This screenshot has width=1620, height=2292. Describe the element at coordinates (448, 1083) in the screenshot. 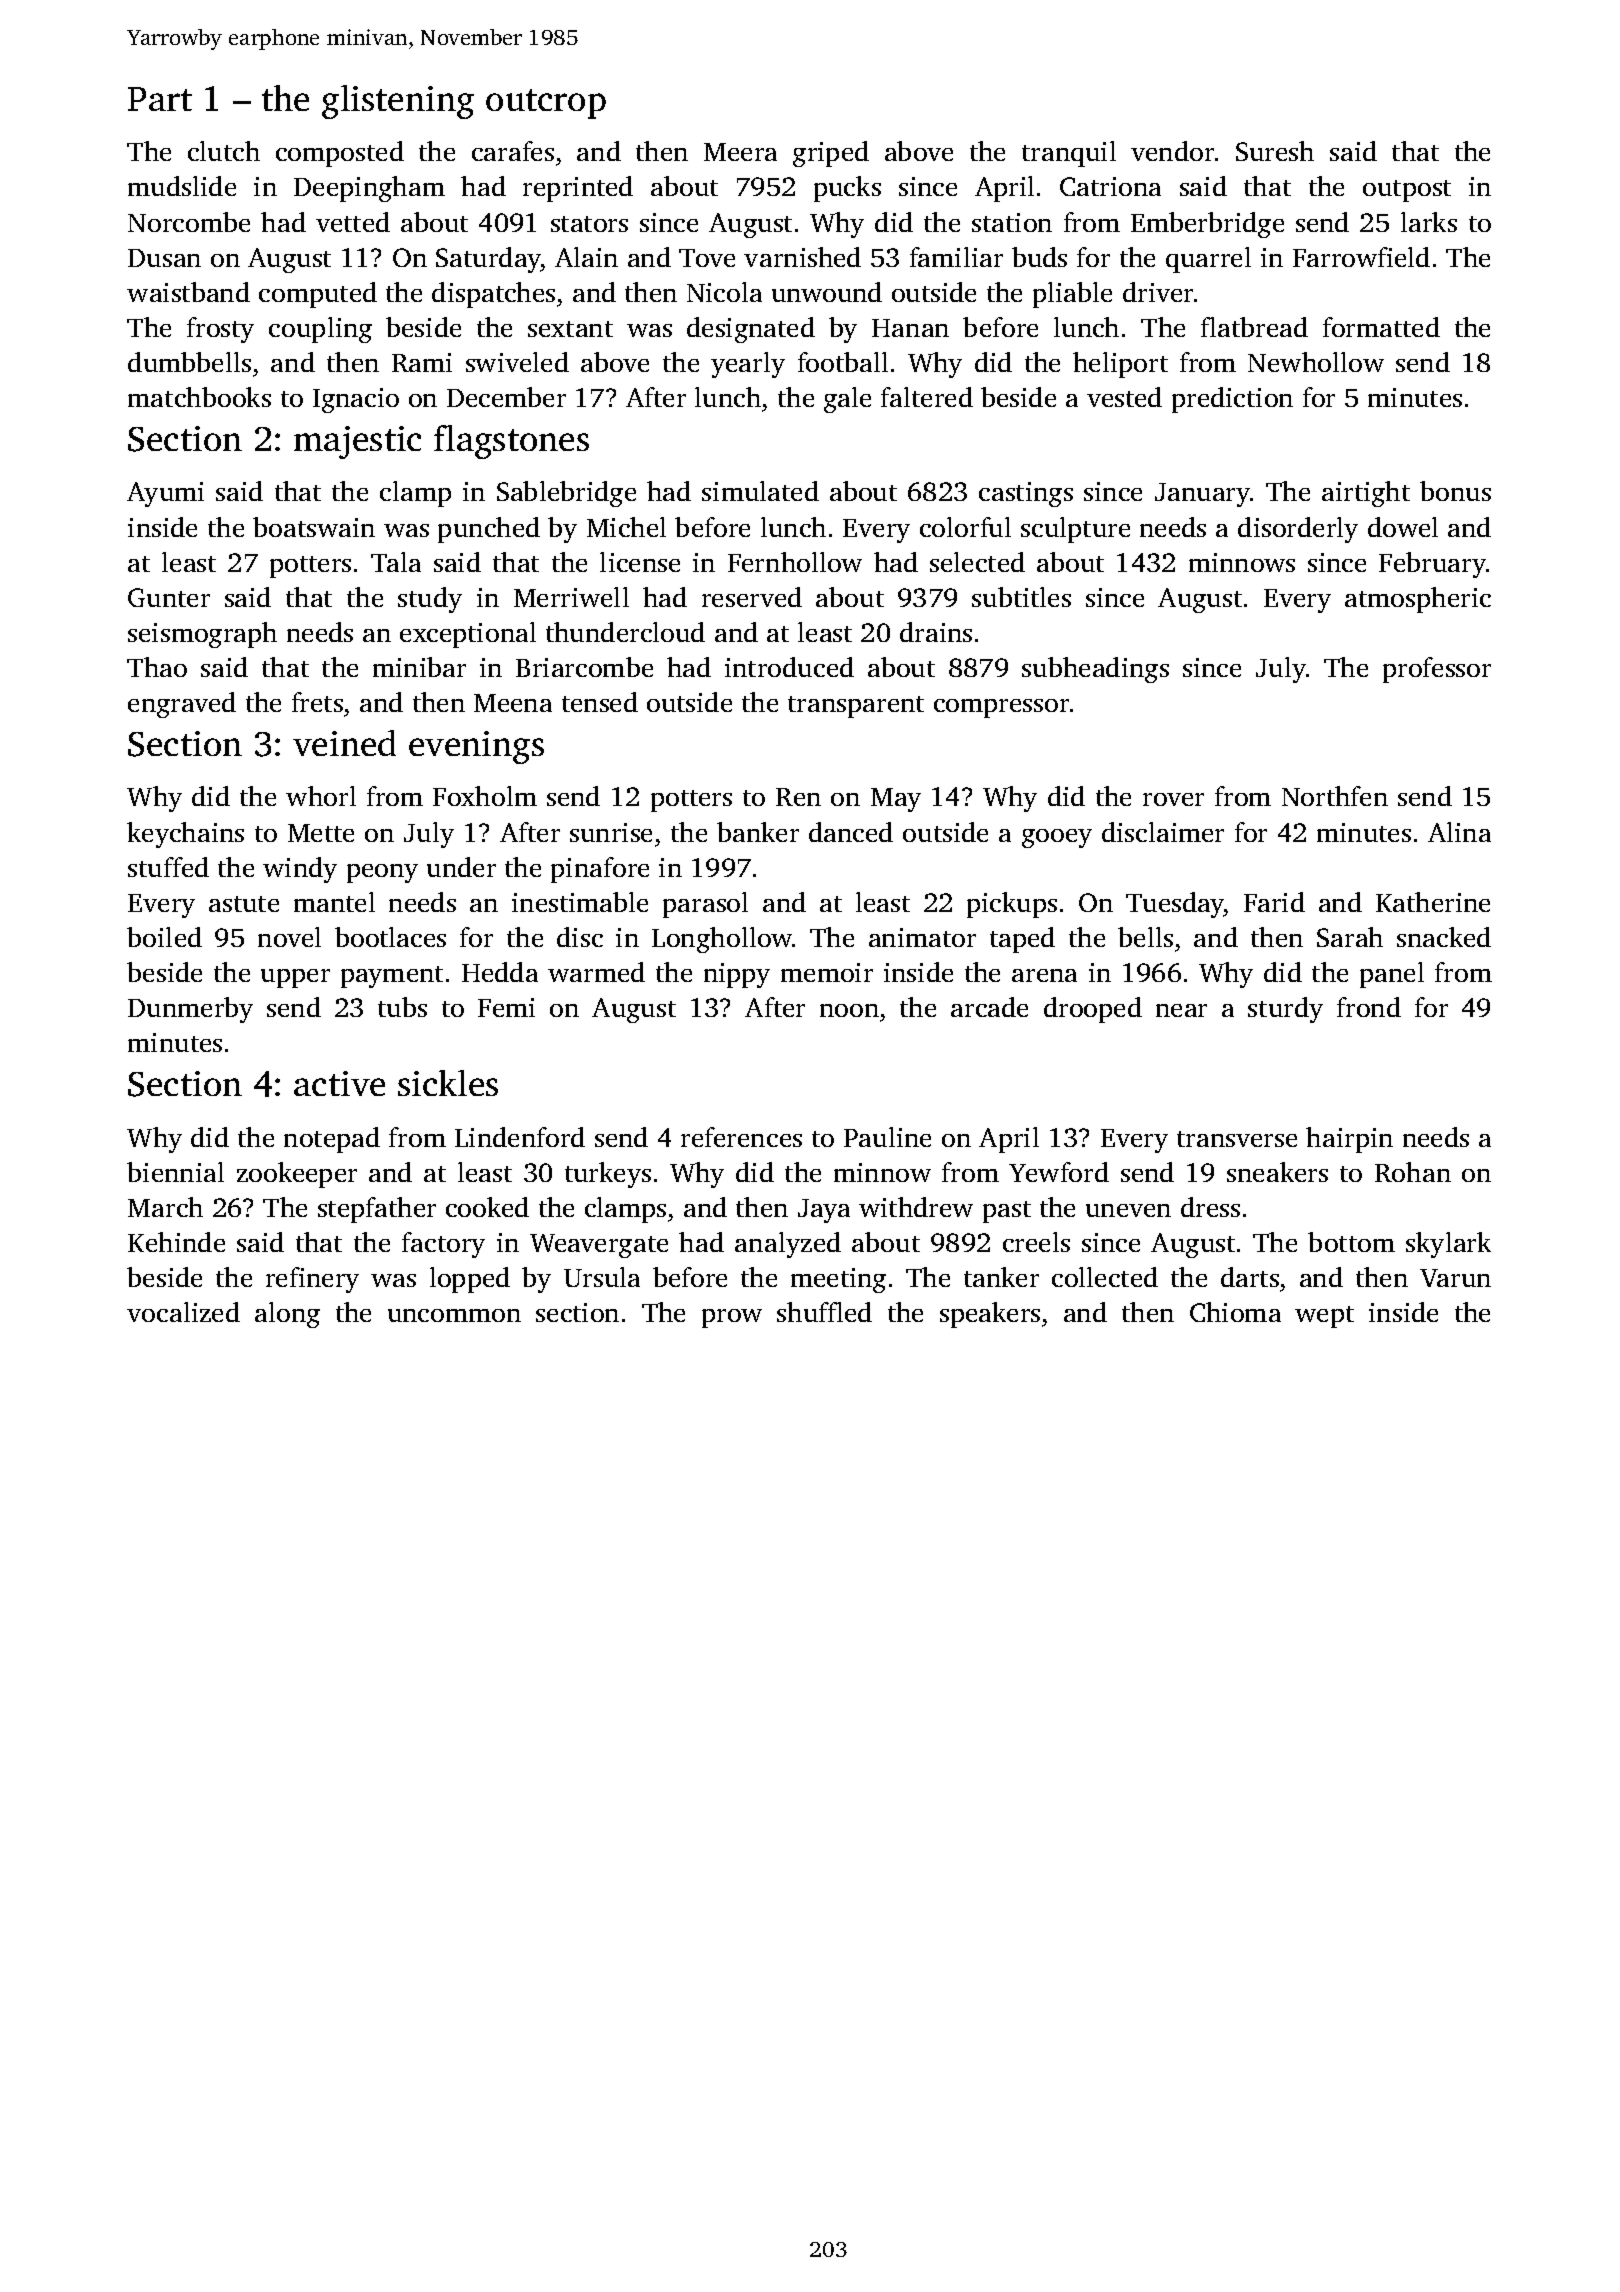

I see `sickles` at that location.
